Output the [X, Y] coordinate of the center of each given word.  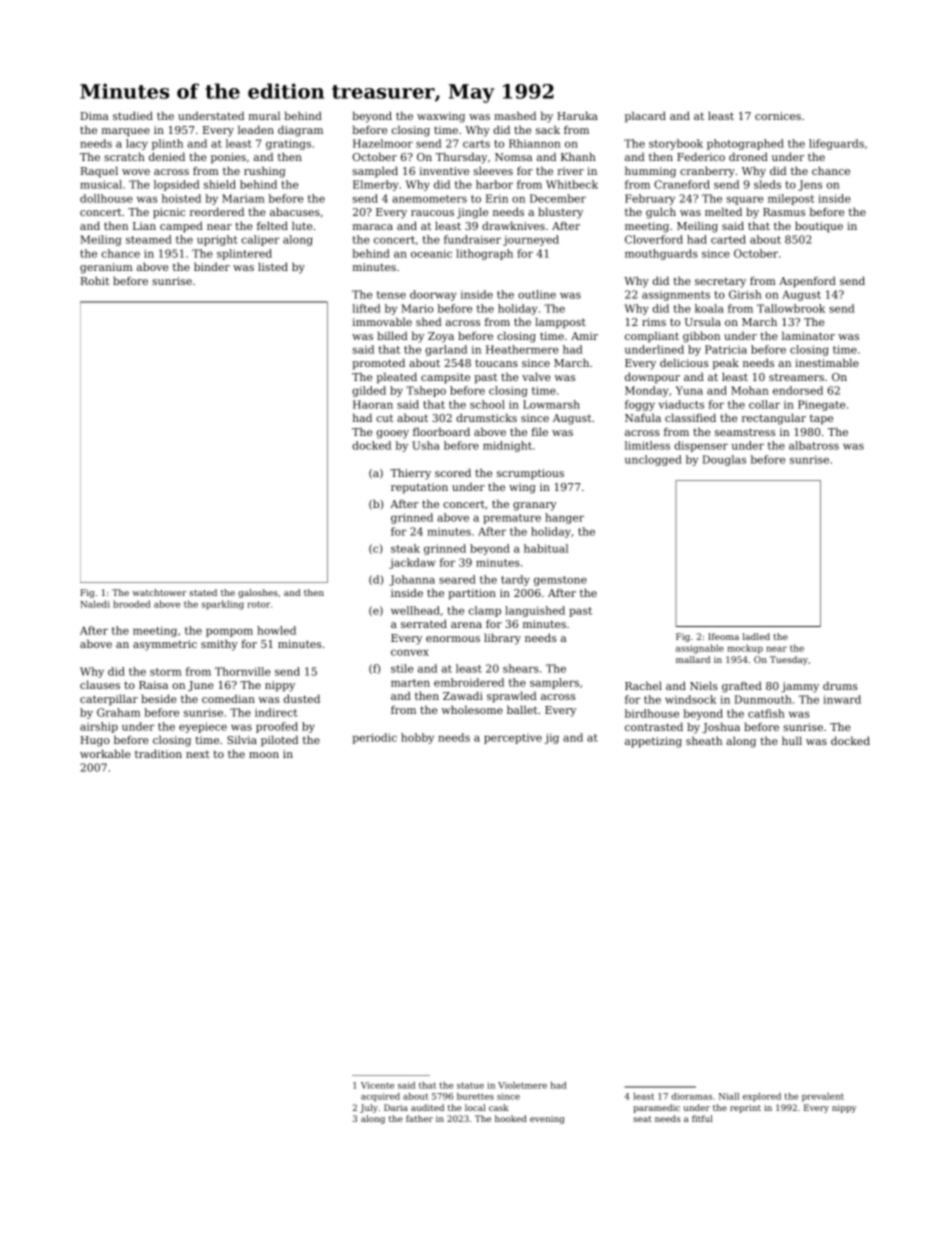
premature [512, 519]
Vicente [377, 1085]
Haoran [373, 404]
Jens [810, 185]
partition [472, 594]
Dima [94, 116]
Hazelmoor [383, 143]
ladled [756, 636]
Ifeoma [723, 636]
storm [166, 672]
